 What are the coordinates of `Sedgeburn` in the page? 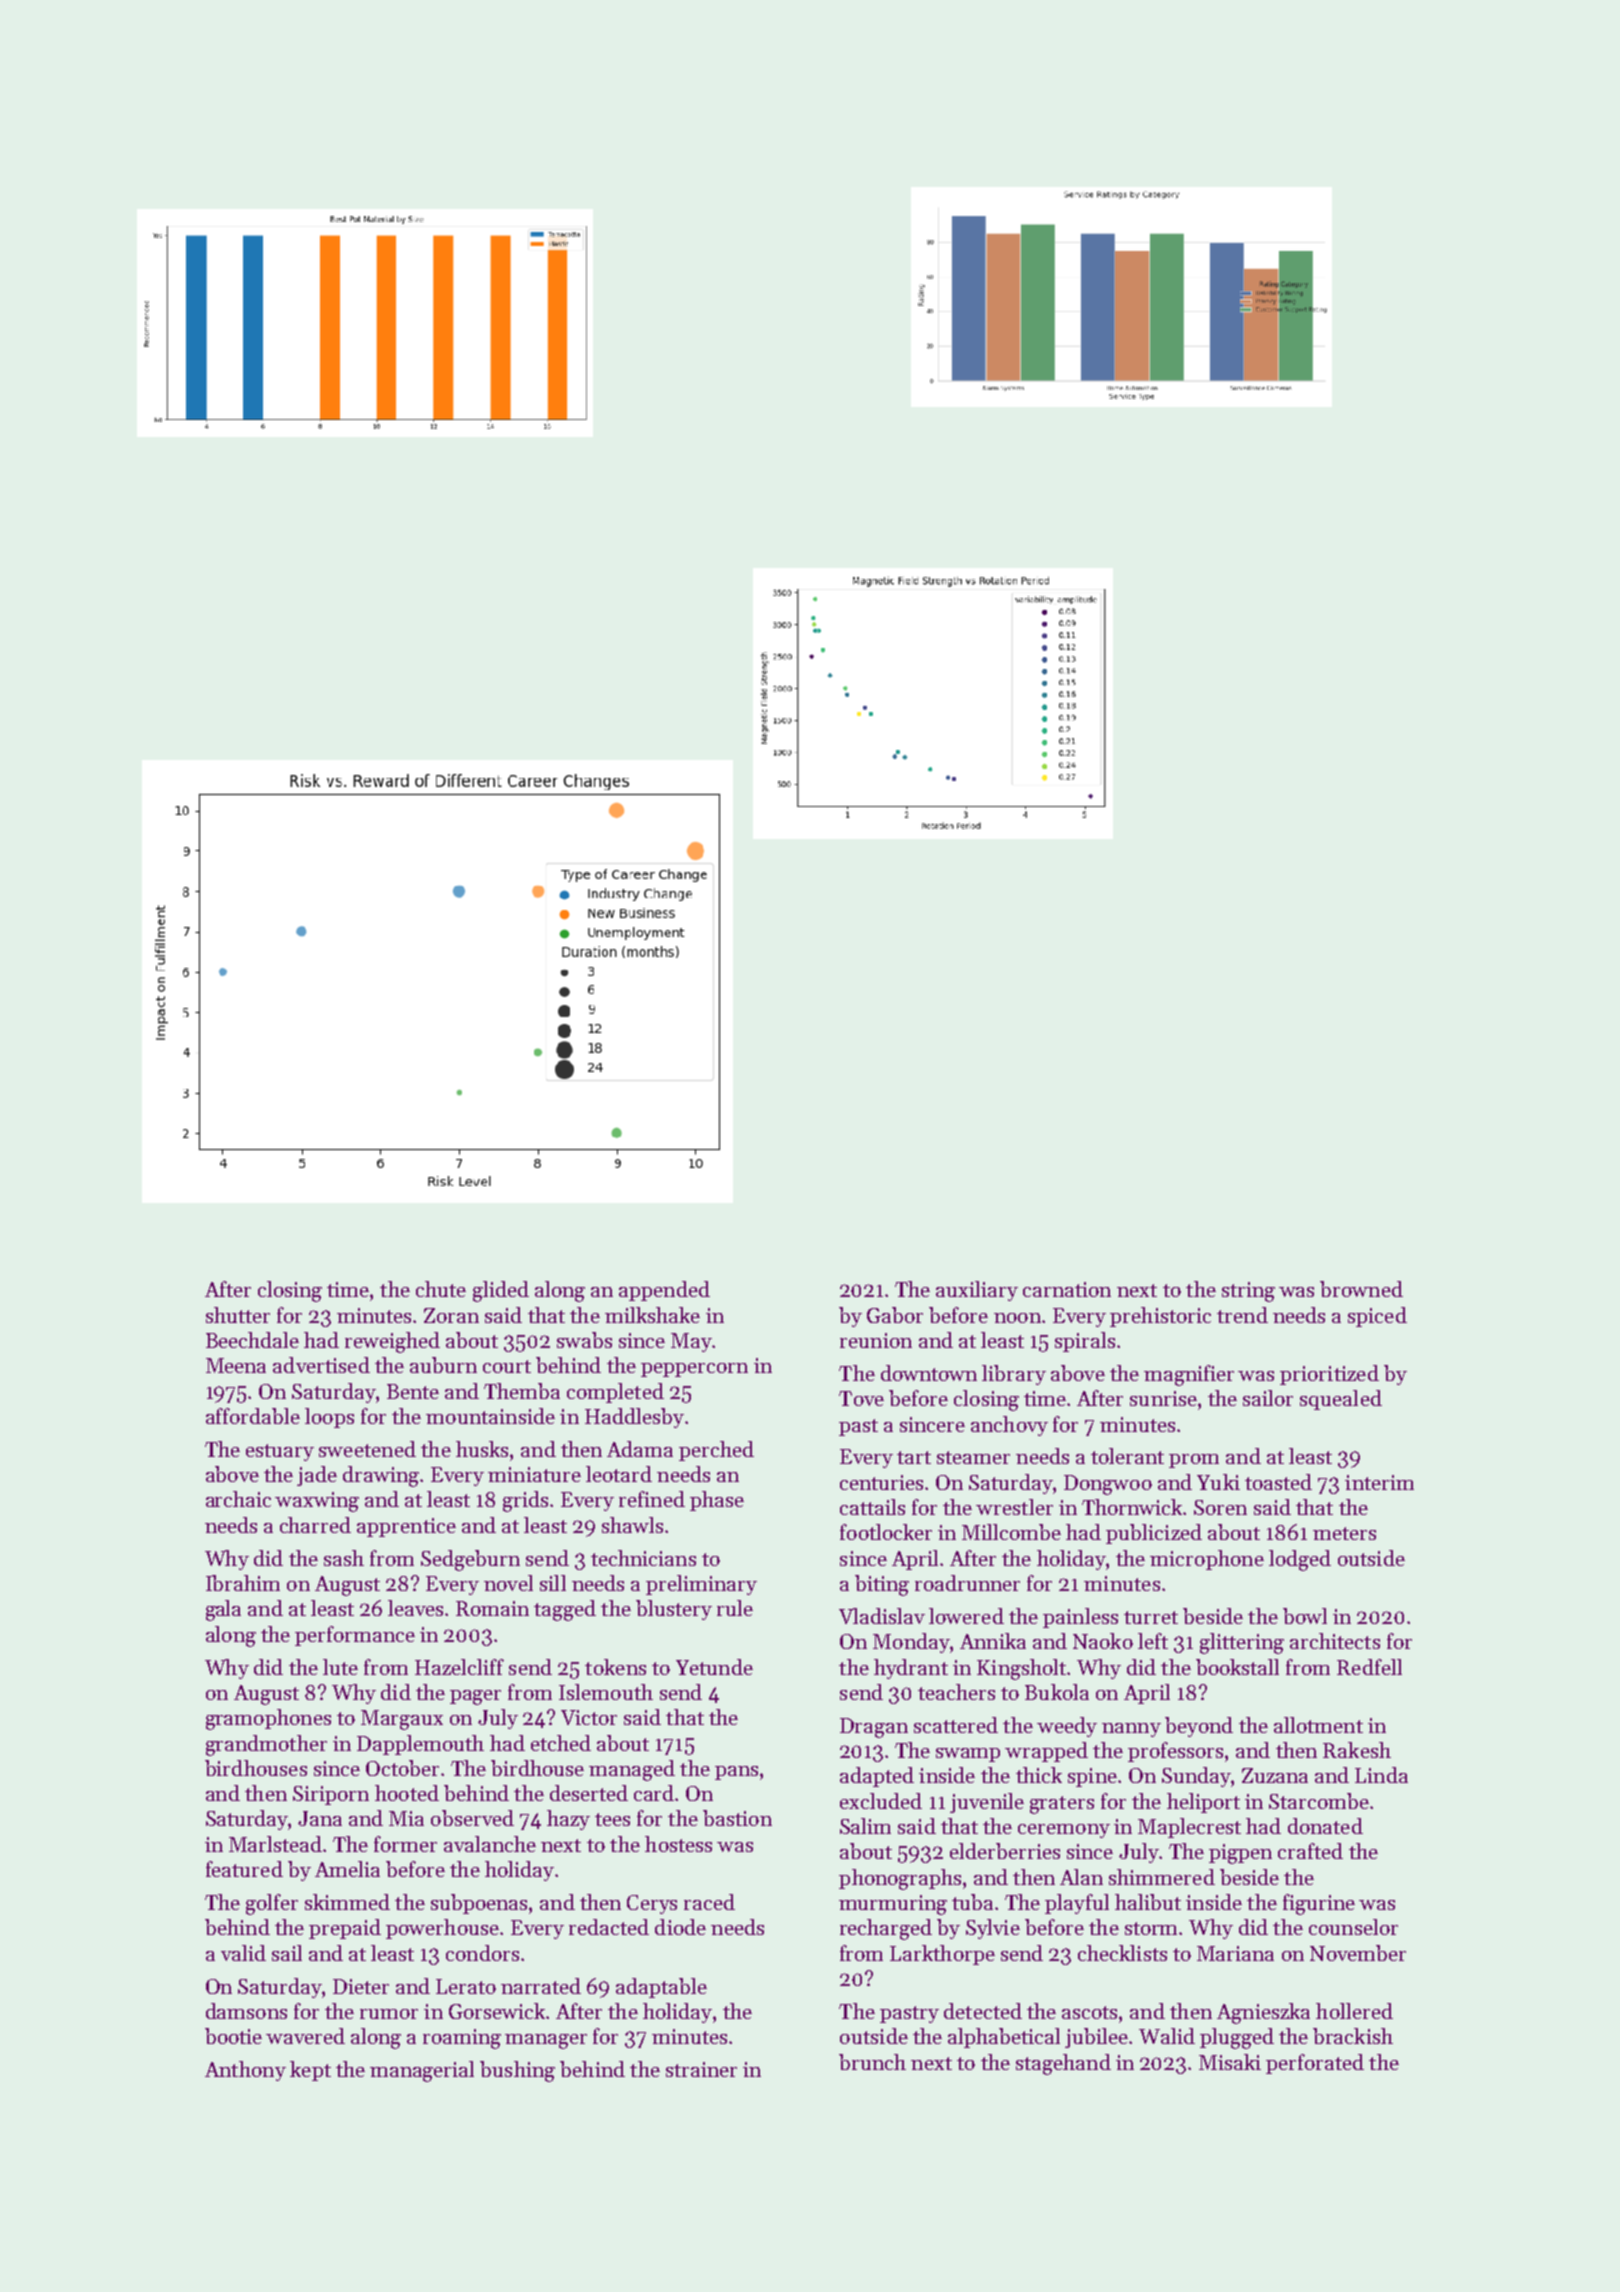 It's located at (470, 1560).
